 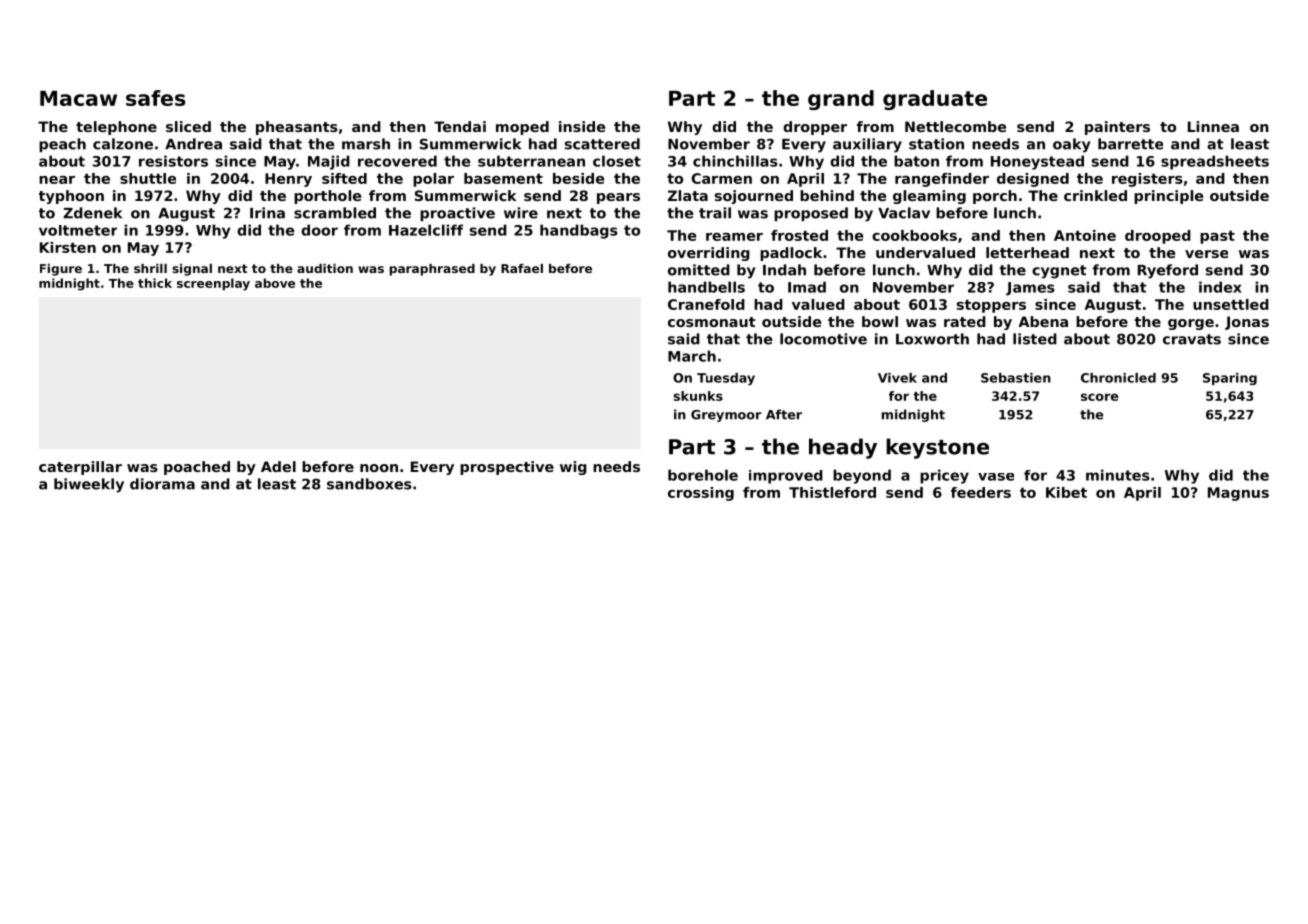 I want to click on station, so click(x=936, y=144).
